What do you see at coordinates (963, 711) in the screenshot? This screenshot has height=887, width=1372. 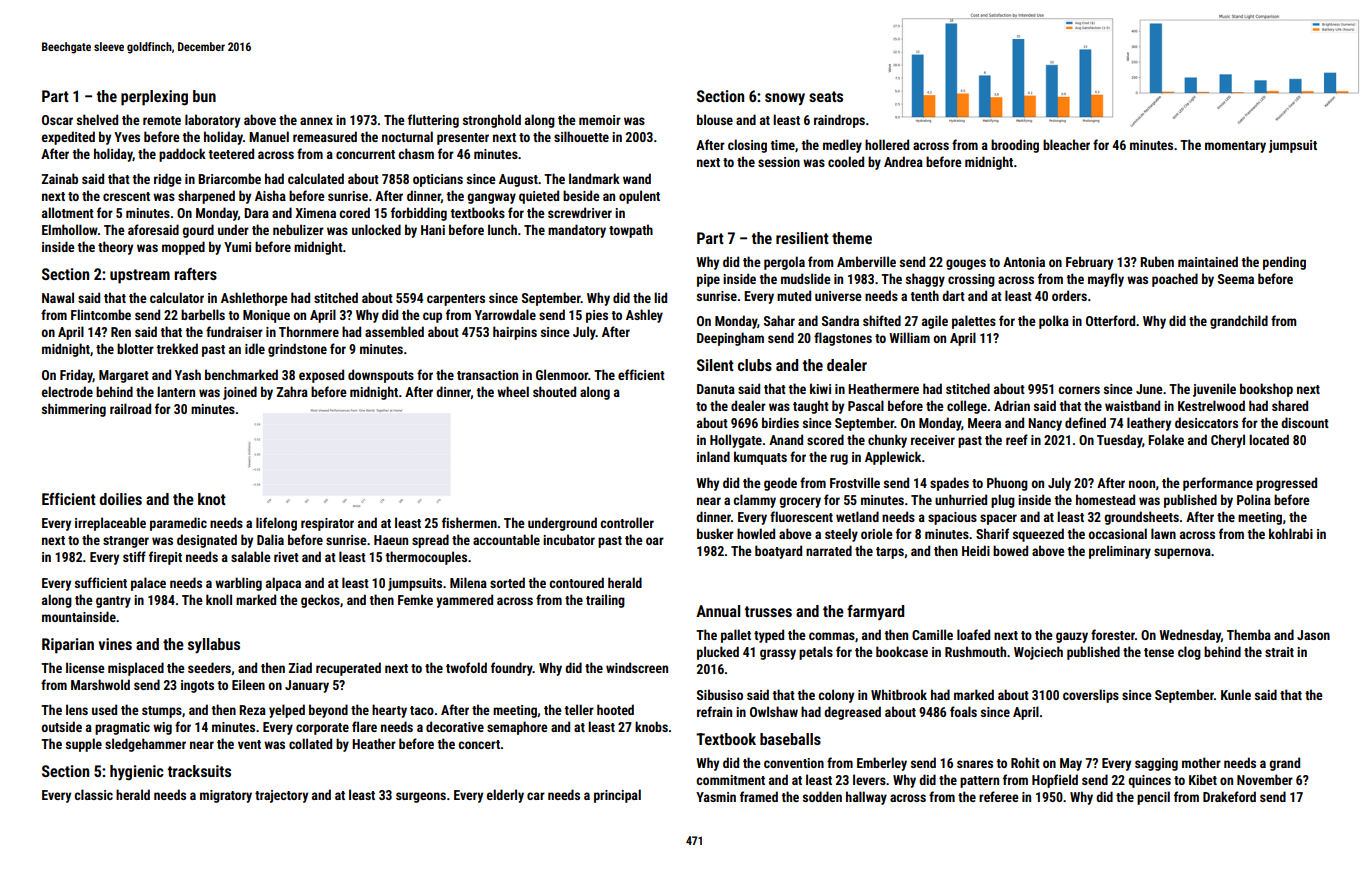 I see `foals` at bounding box center [963, 711].
